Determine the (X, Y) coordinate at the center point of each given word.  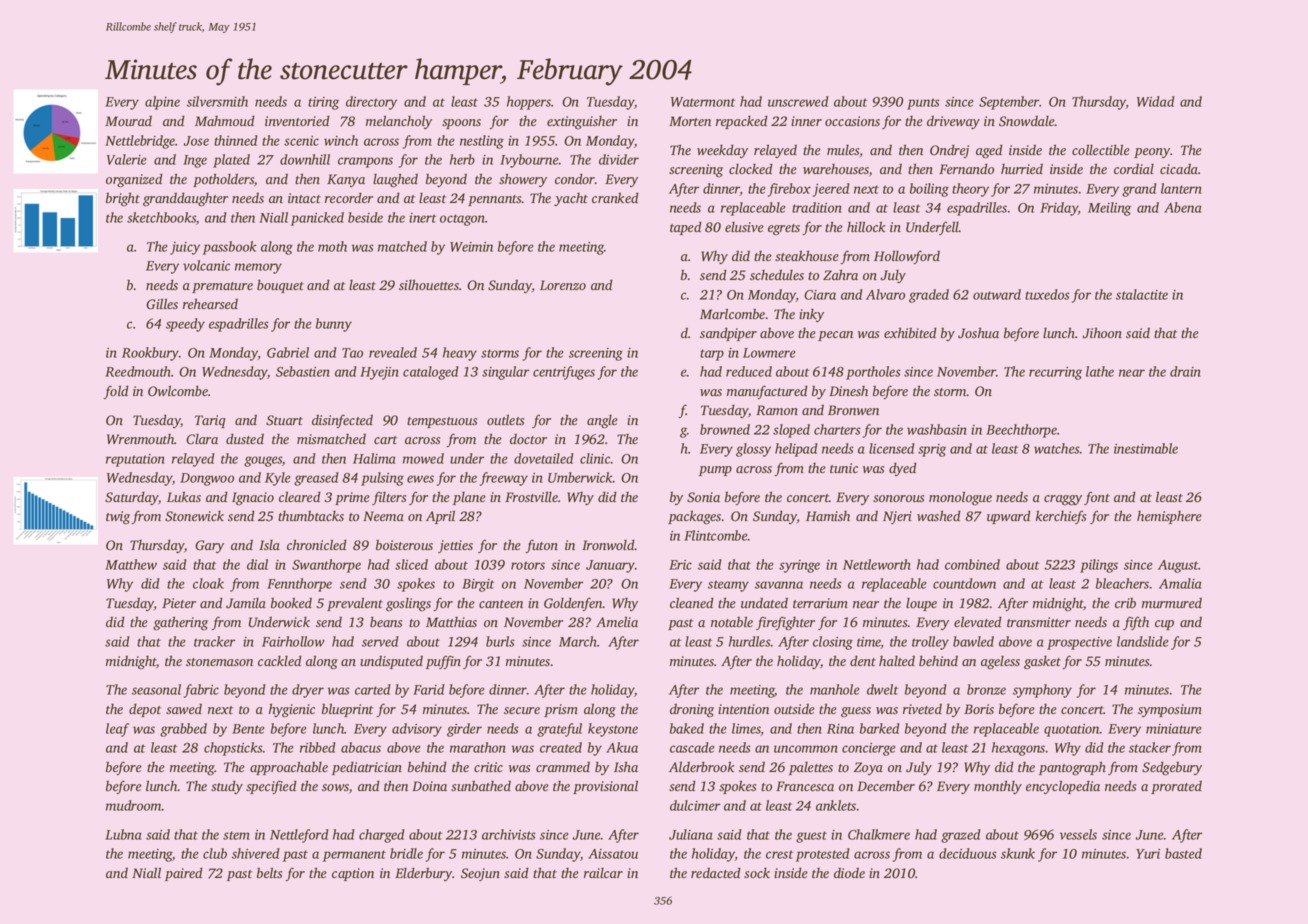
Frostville (531, 496)
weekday (722, 151)
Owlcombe (178, 391)
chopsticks (233, 749)
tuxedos (1047, 294)
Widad (1156, 101)
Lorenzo (563, 285)
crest (779, 854)
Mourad (128, 120)
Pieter (179, 603)
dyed (903, 469)
